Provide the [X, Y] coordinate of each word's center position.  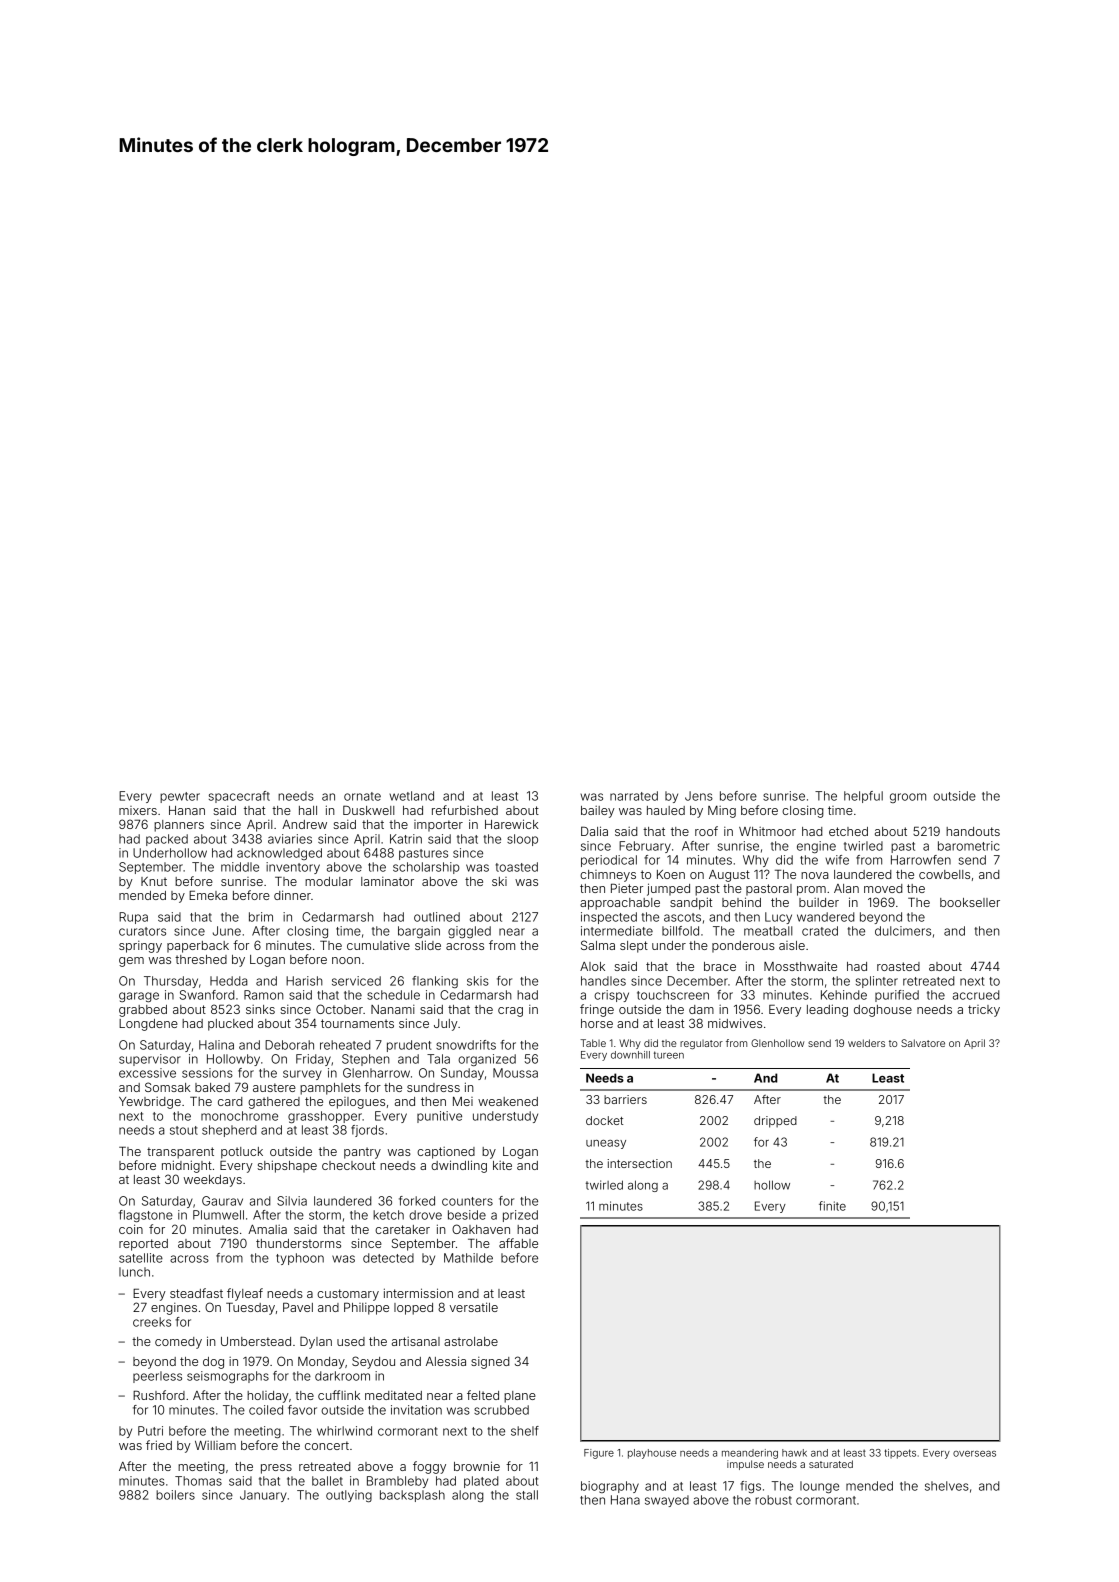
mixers [138, 810]
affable [518, 1243]
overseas [974, 1454]
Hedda [229, 981]
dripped [775, 1122]
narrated [634, 796]
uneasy [606, 1144]
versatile [474, 1307]
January [263, 1496]
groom [908, 798]
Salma [598, 945]
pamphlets [330, 1089]
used [351, 1341]
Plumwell [218, 1215]
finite [832, 1206]
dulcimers [903, 931]
